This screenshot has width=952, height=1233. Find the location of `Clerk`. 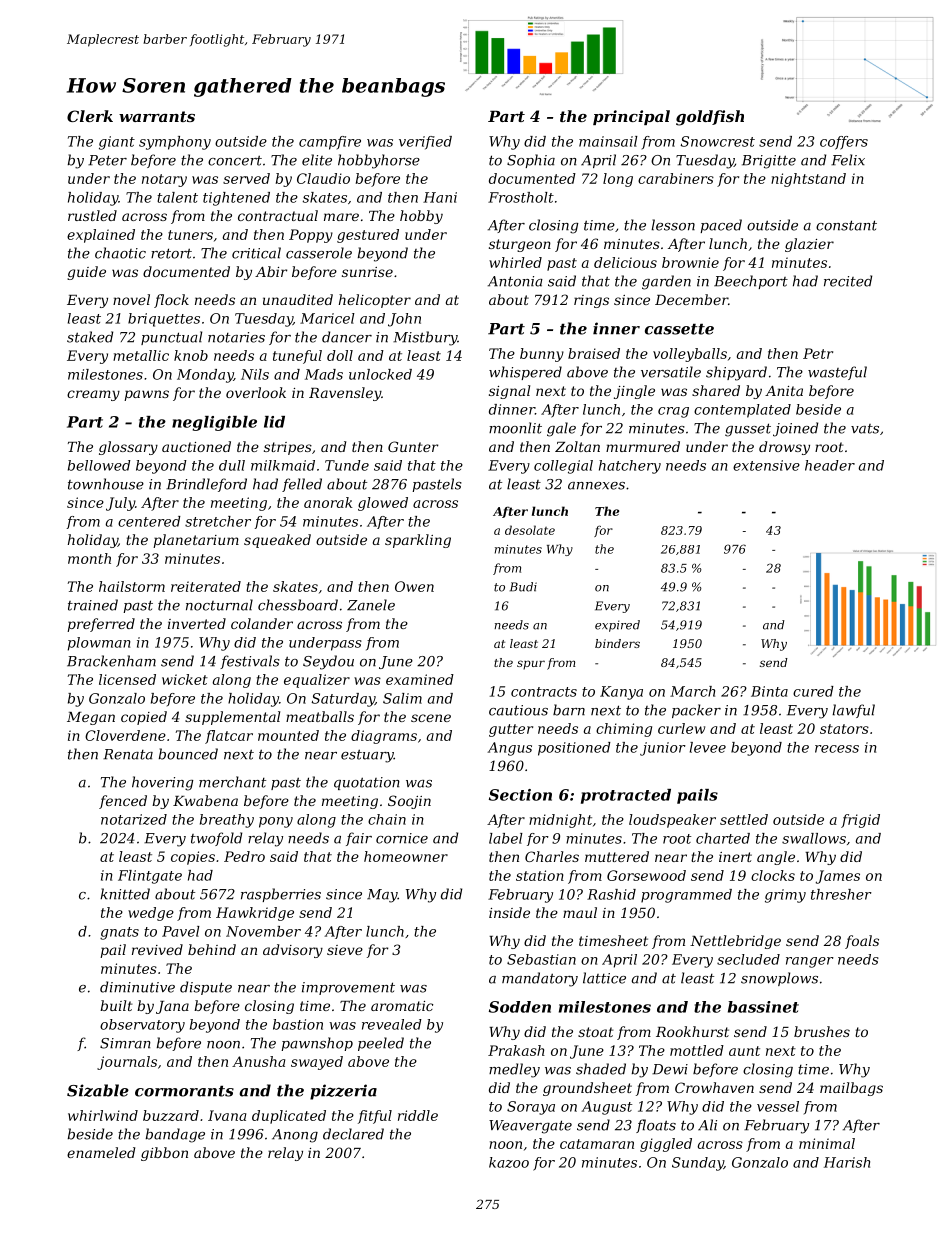

Clerk is located at coordinates (90, 116).
